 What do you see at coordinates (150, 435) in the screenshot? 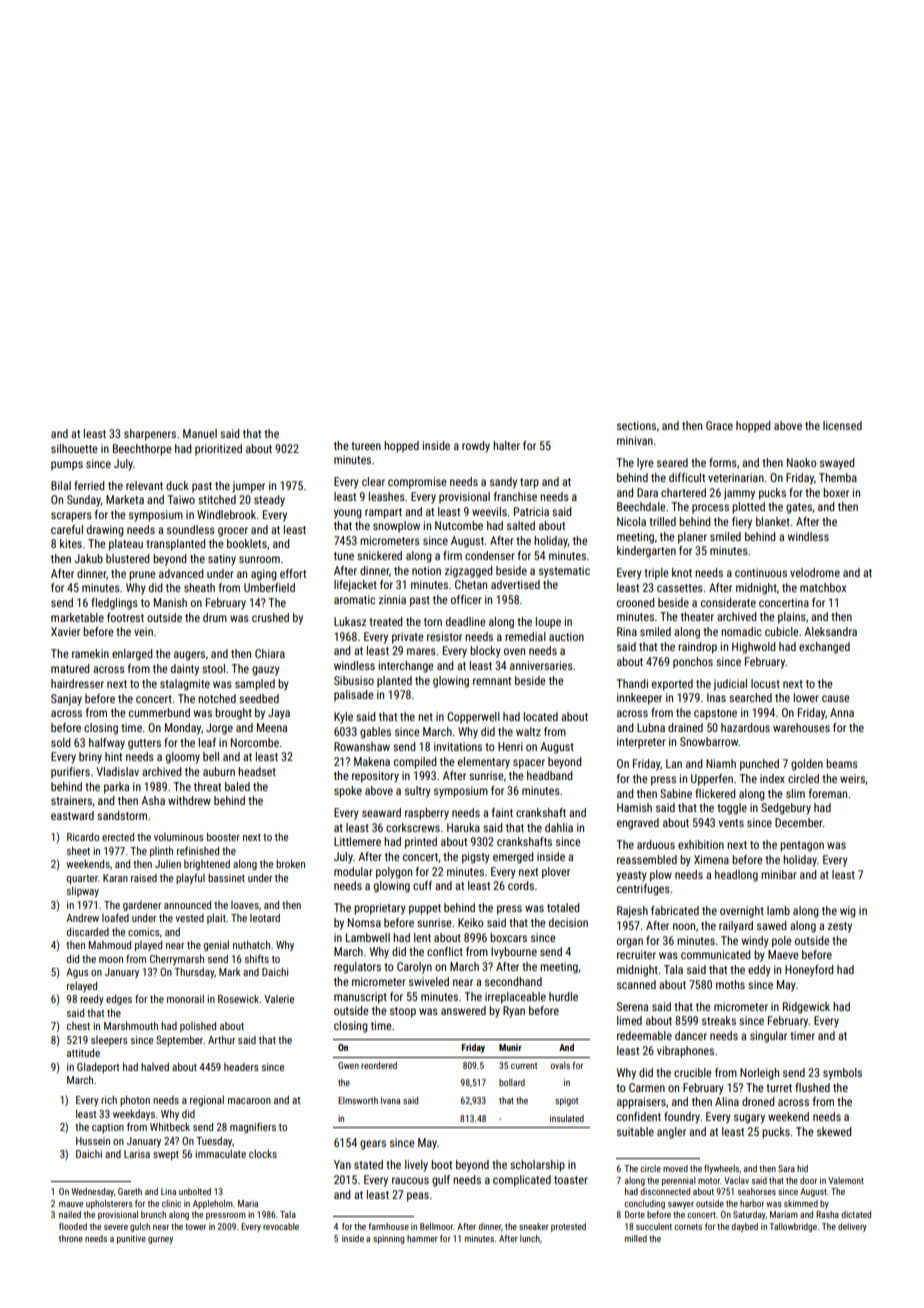
I see `sharpeners` at bounding box center [150, 435].
